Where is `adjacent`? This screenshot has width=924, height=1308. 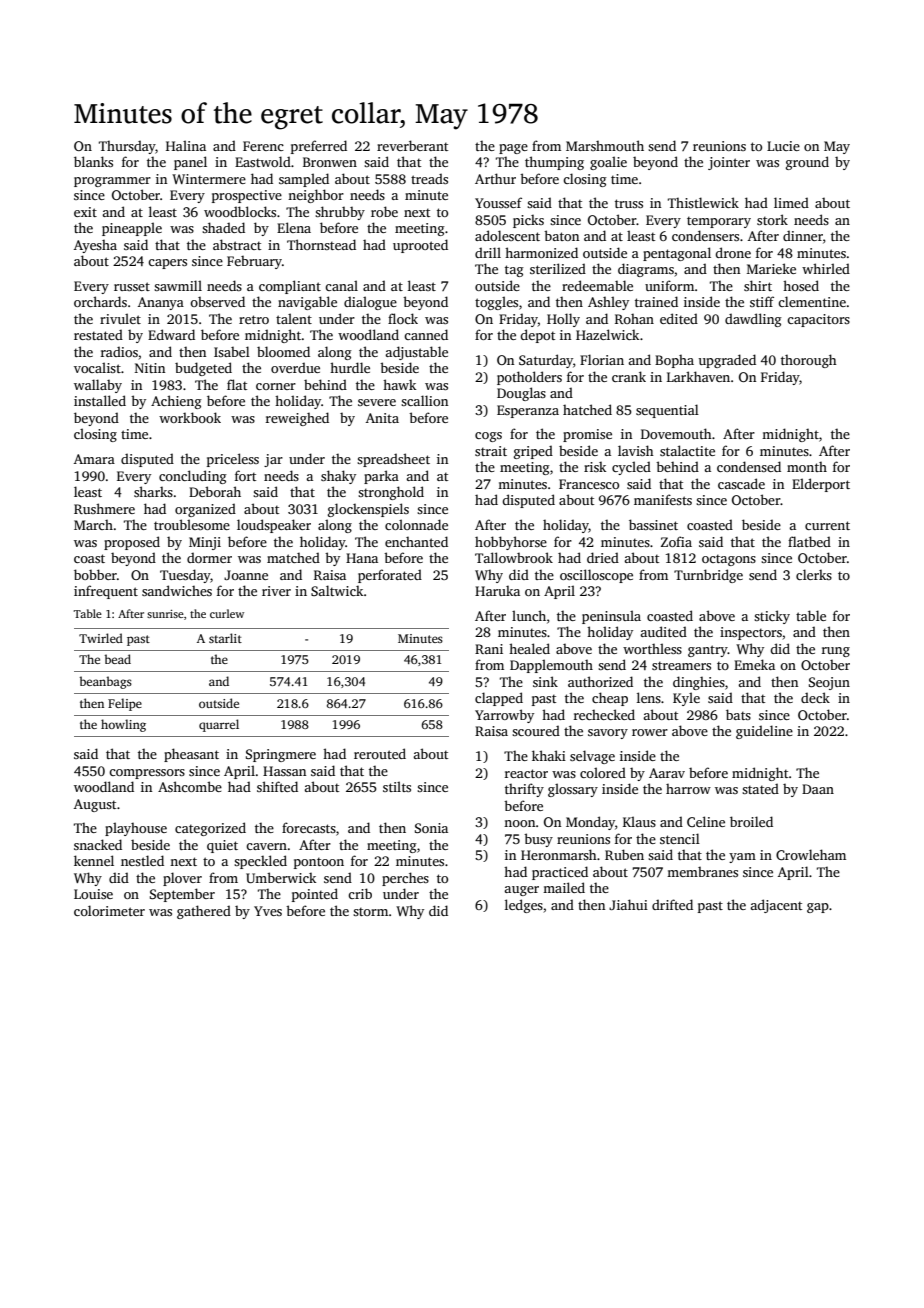 adjacent is located at coordinates (776, 906).
